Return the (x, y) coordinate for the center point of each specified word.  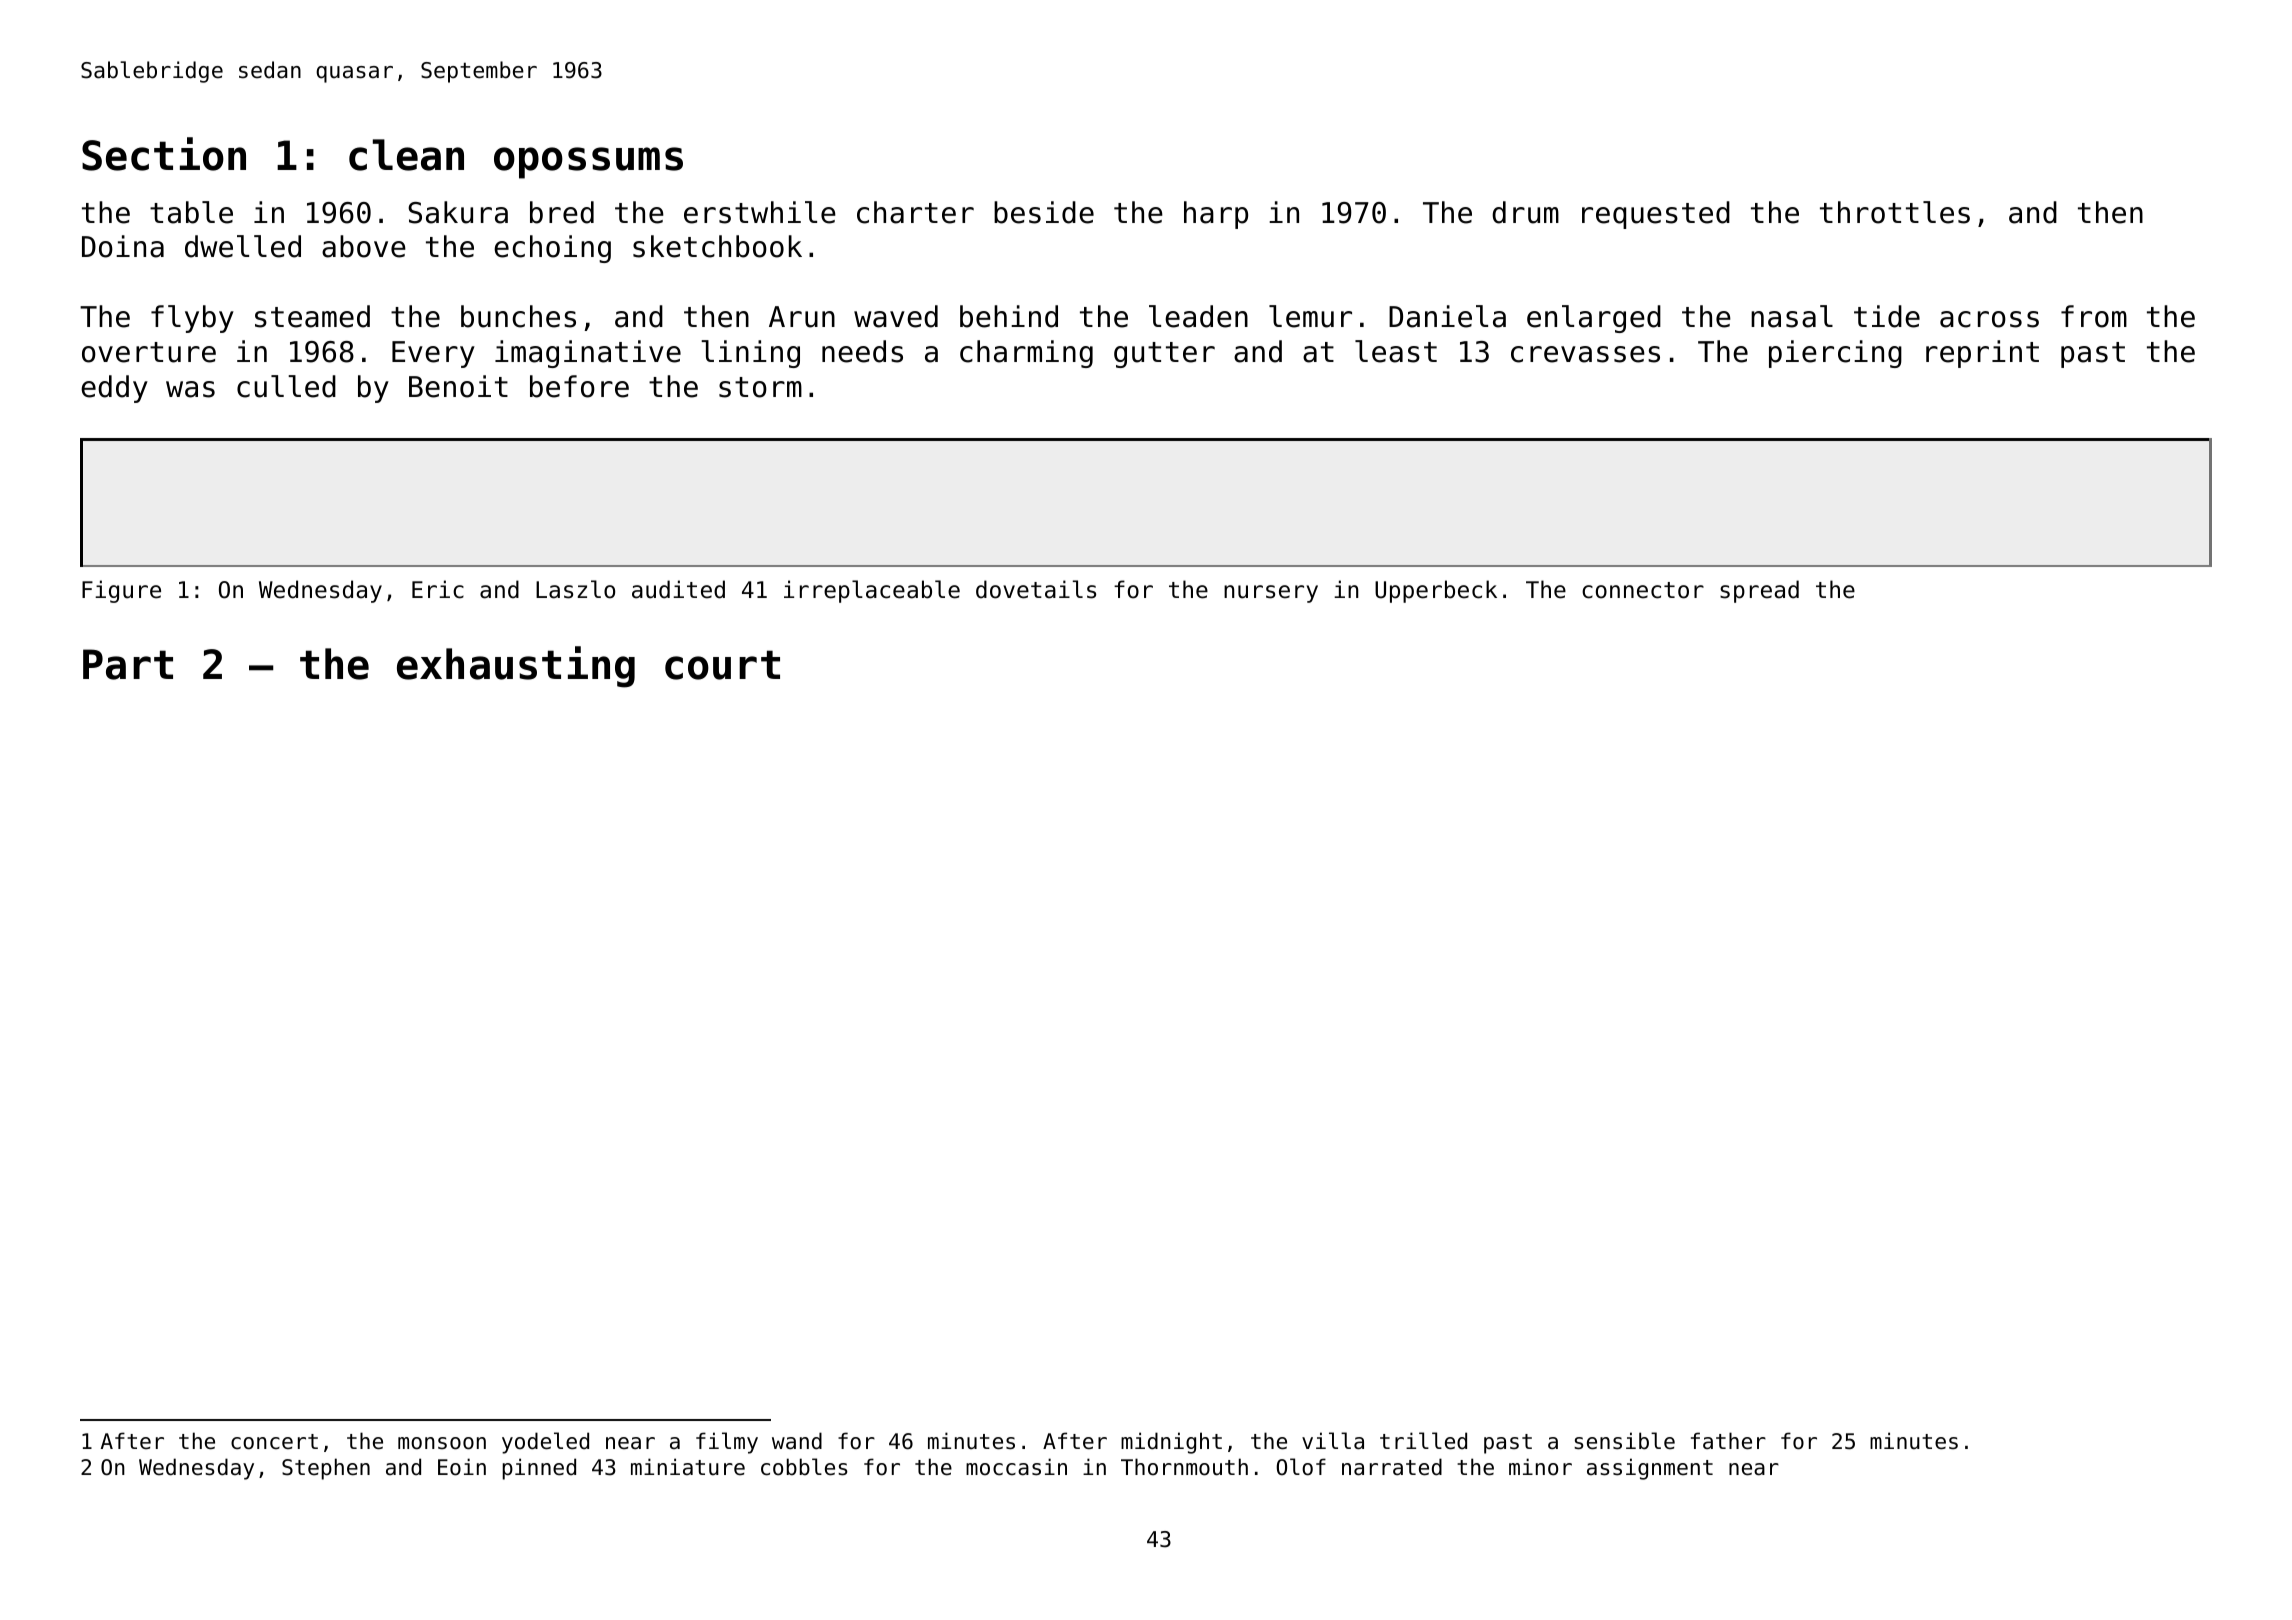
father (1728, 1441)
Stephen (326, 1469)
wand (797, 1441)
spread (1759, 591)
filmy (727, 1443)
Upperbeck (1436, 591)
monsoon (442, 1443)
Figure (121, 591)
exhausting (516, 667)
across (1989, 319)
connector (1643, 590)
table (191, 212)
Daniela (1447, 316)
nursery (1271, 594)
